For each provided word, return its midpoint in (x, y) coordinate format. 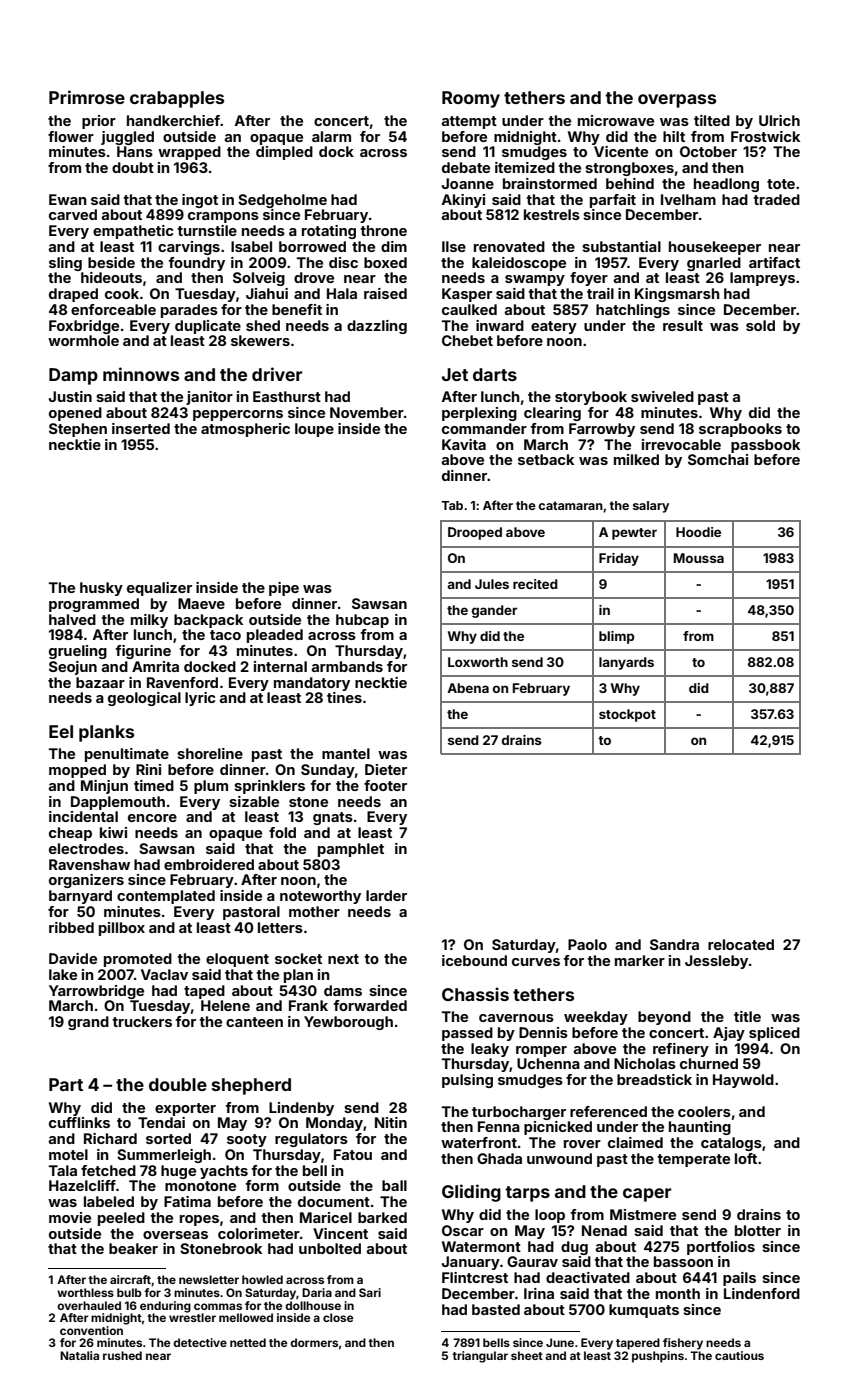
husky (101, 589)
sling (65, 264)
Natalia (79, 1355)
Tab (452, 505)
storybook (591, 398)
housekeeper (715, 248)
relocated (741, 944)
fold (282, 832)
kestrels (552, 214)
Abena (468, 688)
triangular (480, 1357)
